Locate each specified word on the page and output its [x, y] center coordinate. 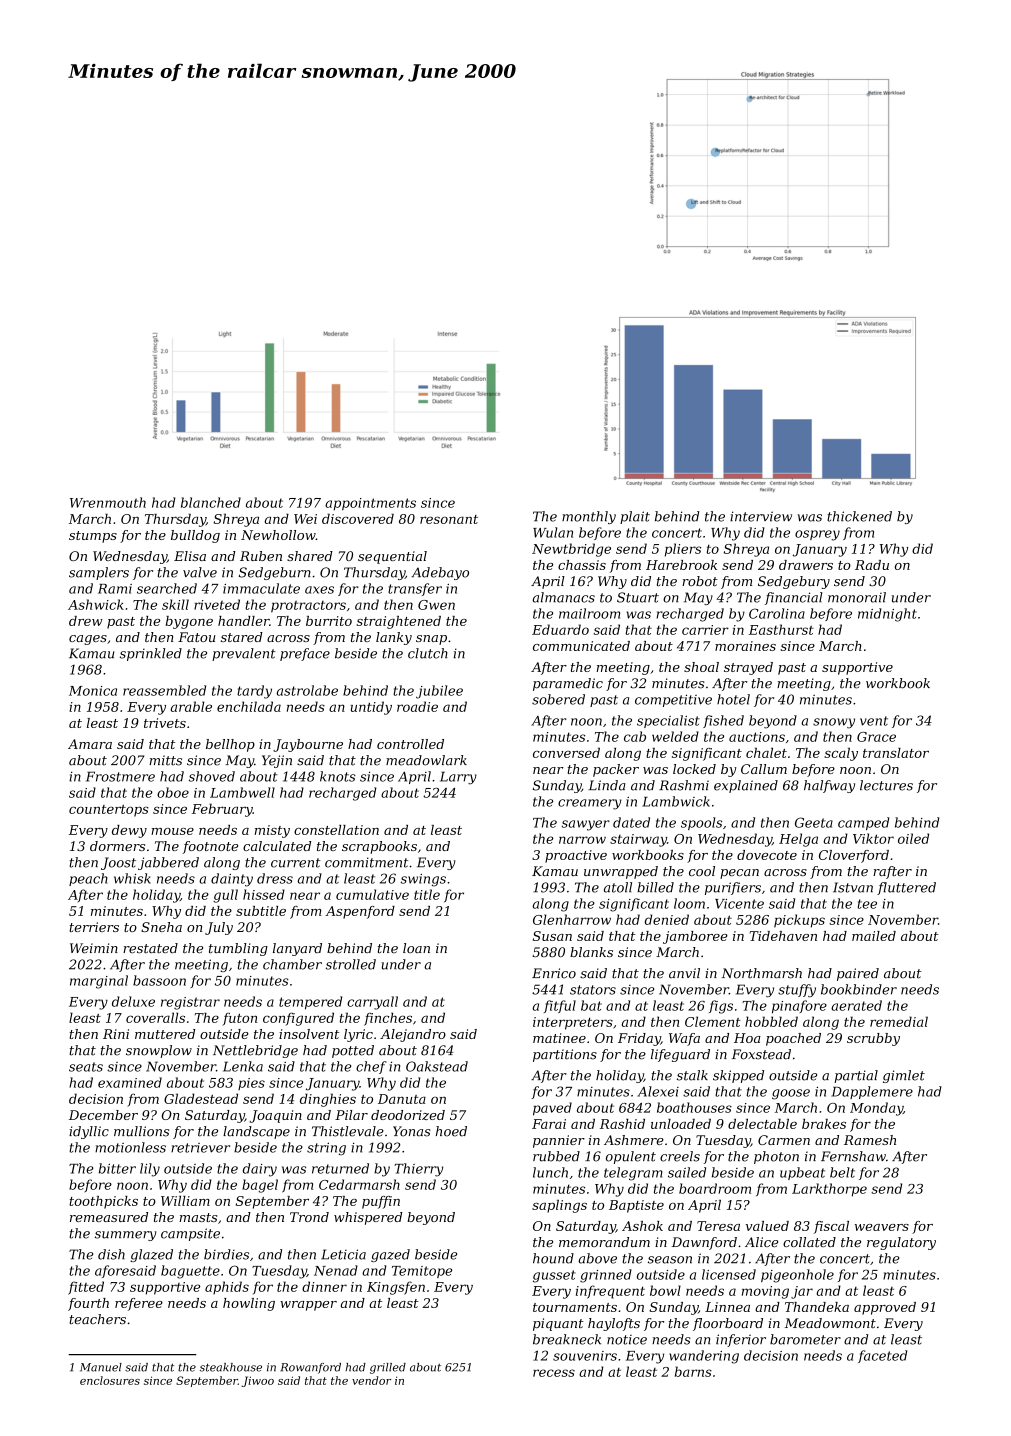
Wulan [553, 532]
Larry [458, 778]
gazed [390, 1255]
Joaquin [276, 1116]
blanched [211, 502]
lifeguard [680, 1055]
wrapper [308, 1306]
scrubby [873, 1039]
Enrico [554, 973]
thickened [859, 516]
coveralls [155, 1017]
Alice [761, 1242]
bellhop [230, 745]
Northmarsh [762, 973]
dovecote [767, 855]
